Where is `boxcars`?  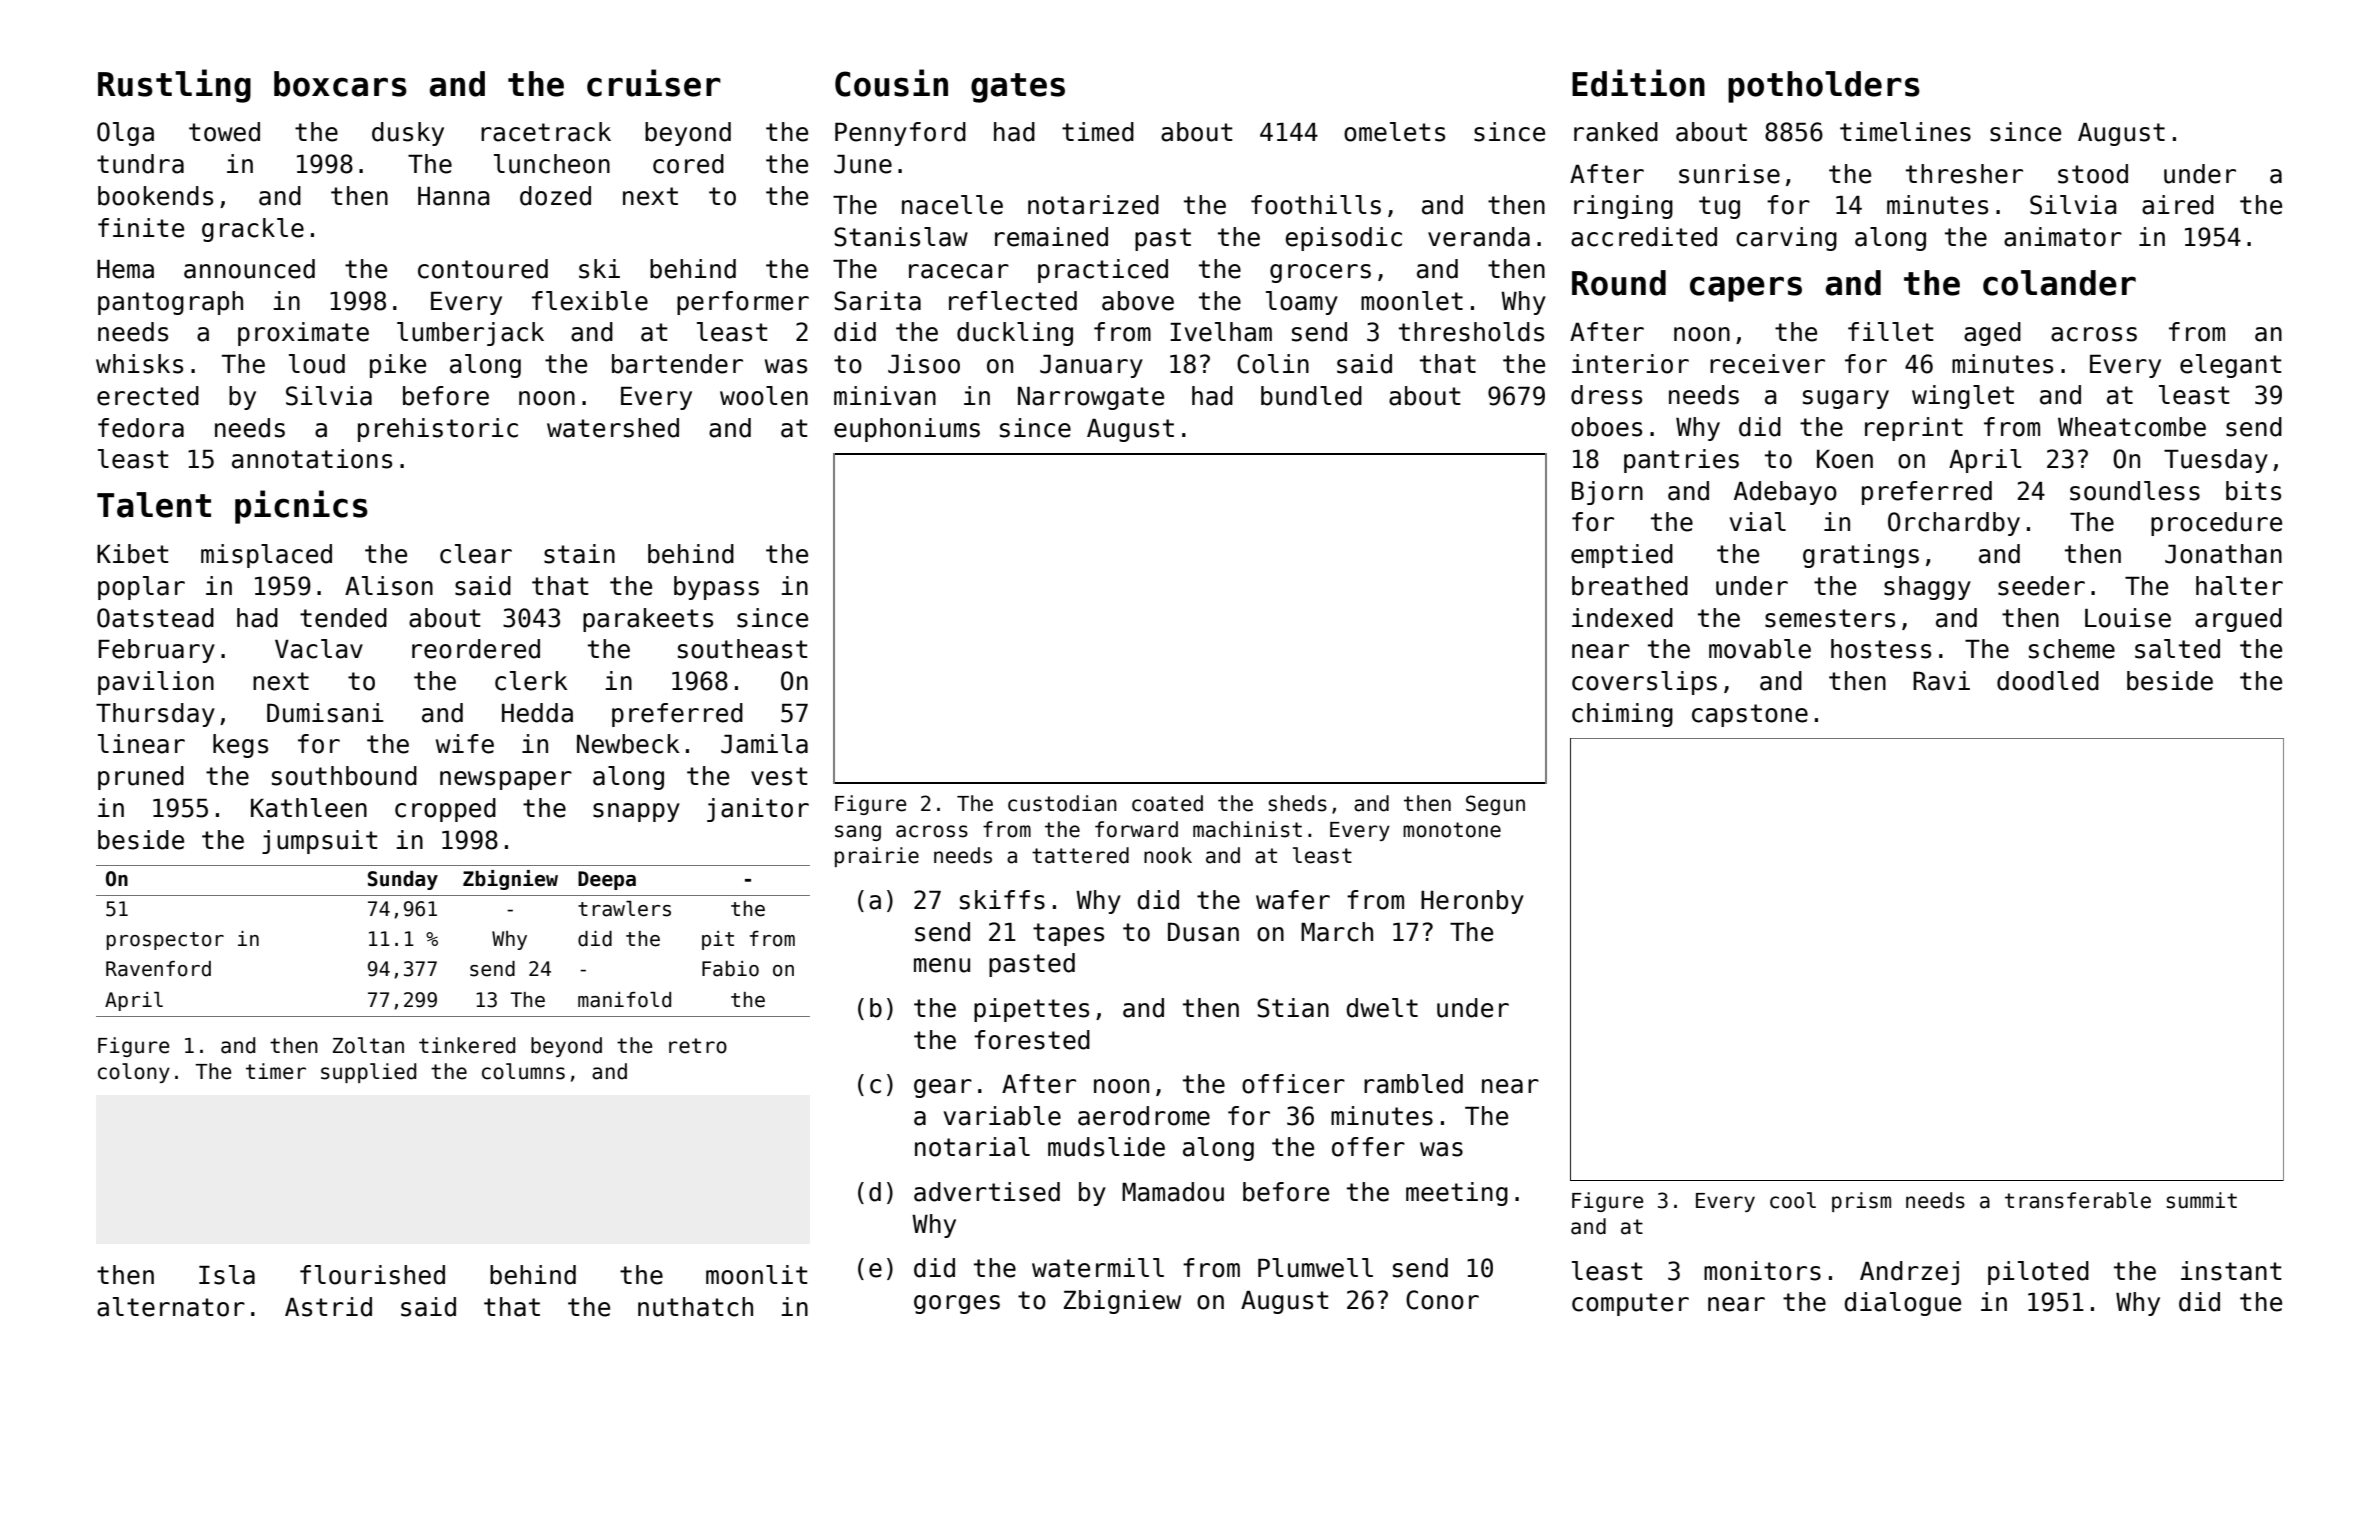
boxcars is located at coordinates (340, 84).
